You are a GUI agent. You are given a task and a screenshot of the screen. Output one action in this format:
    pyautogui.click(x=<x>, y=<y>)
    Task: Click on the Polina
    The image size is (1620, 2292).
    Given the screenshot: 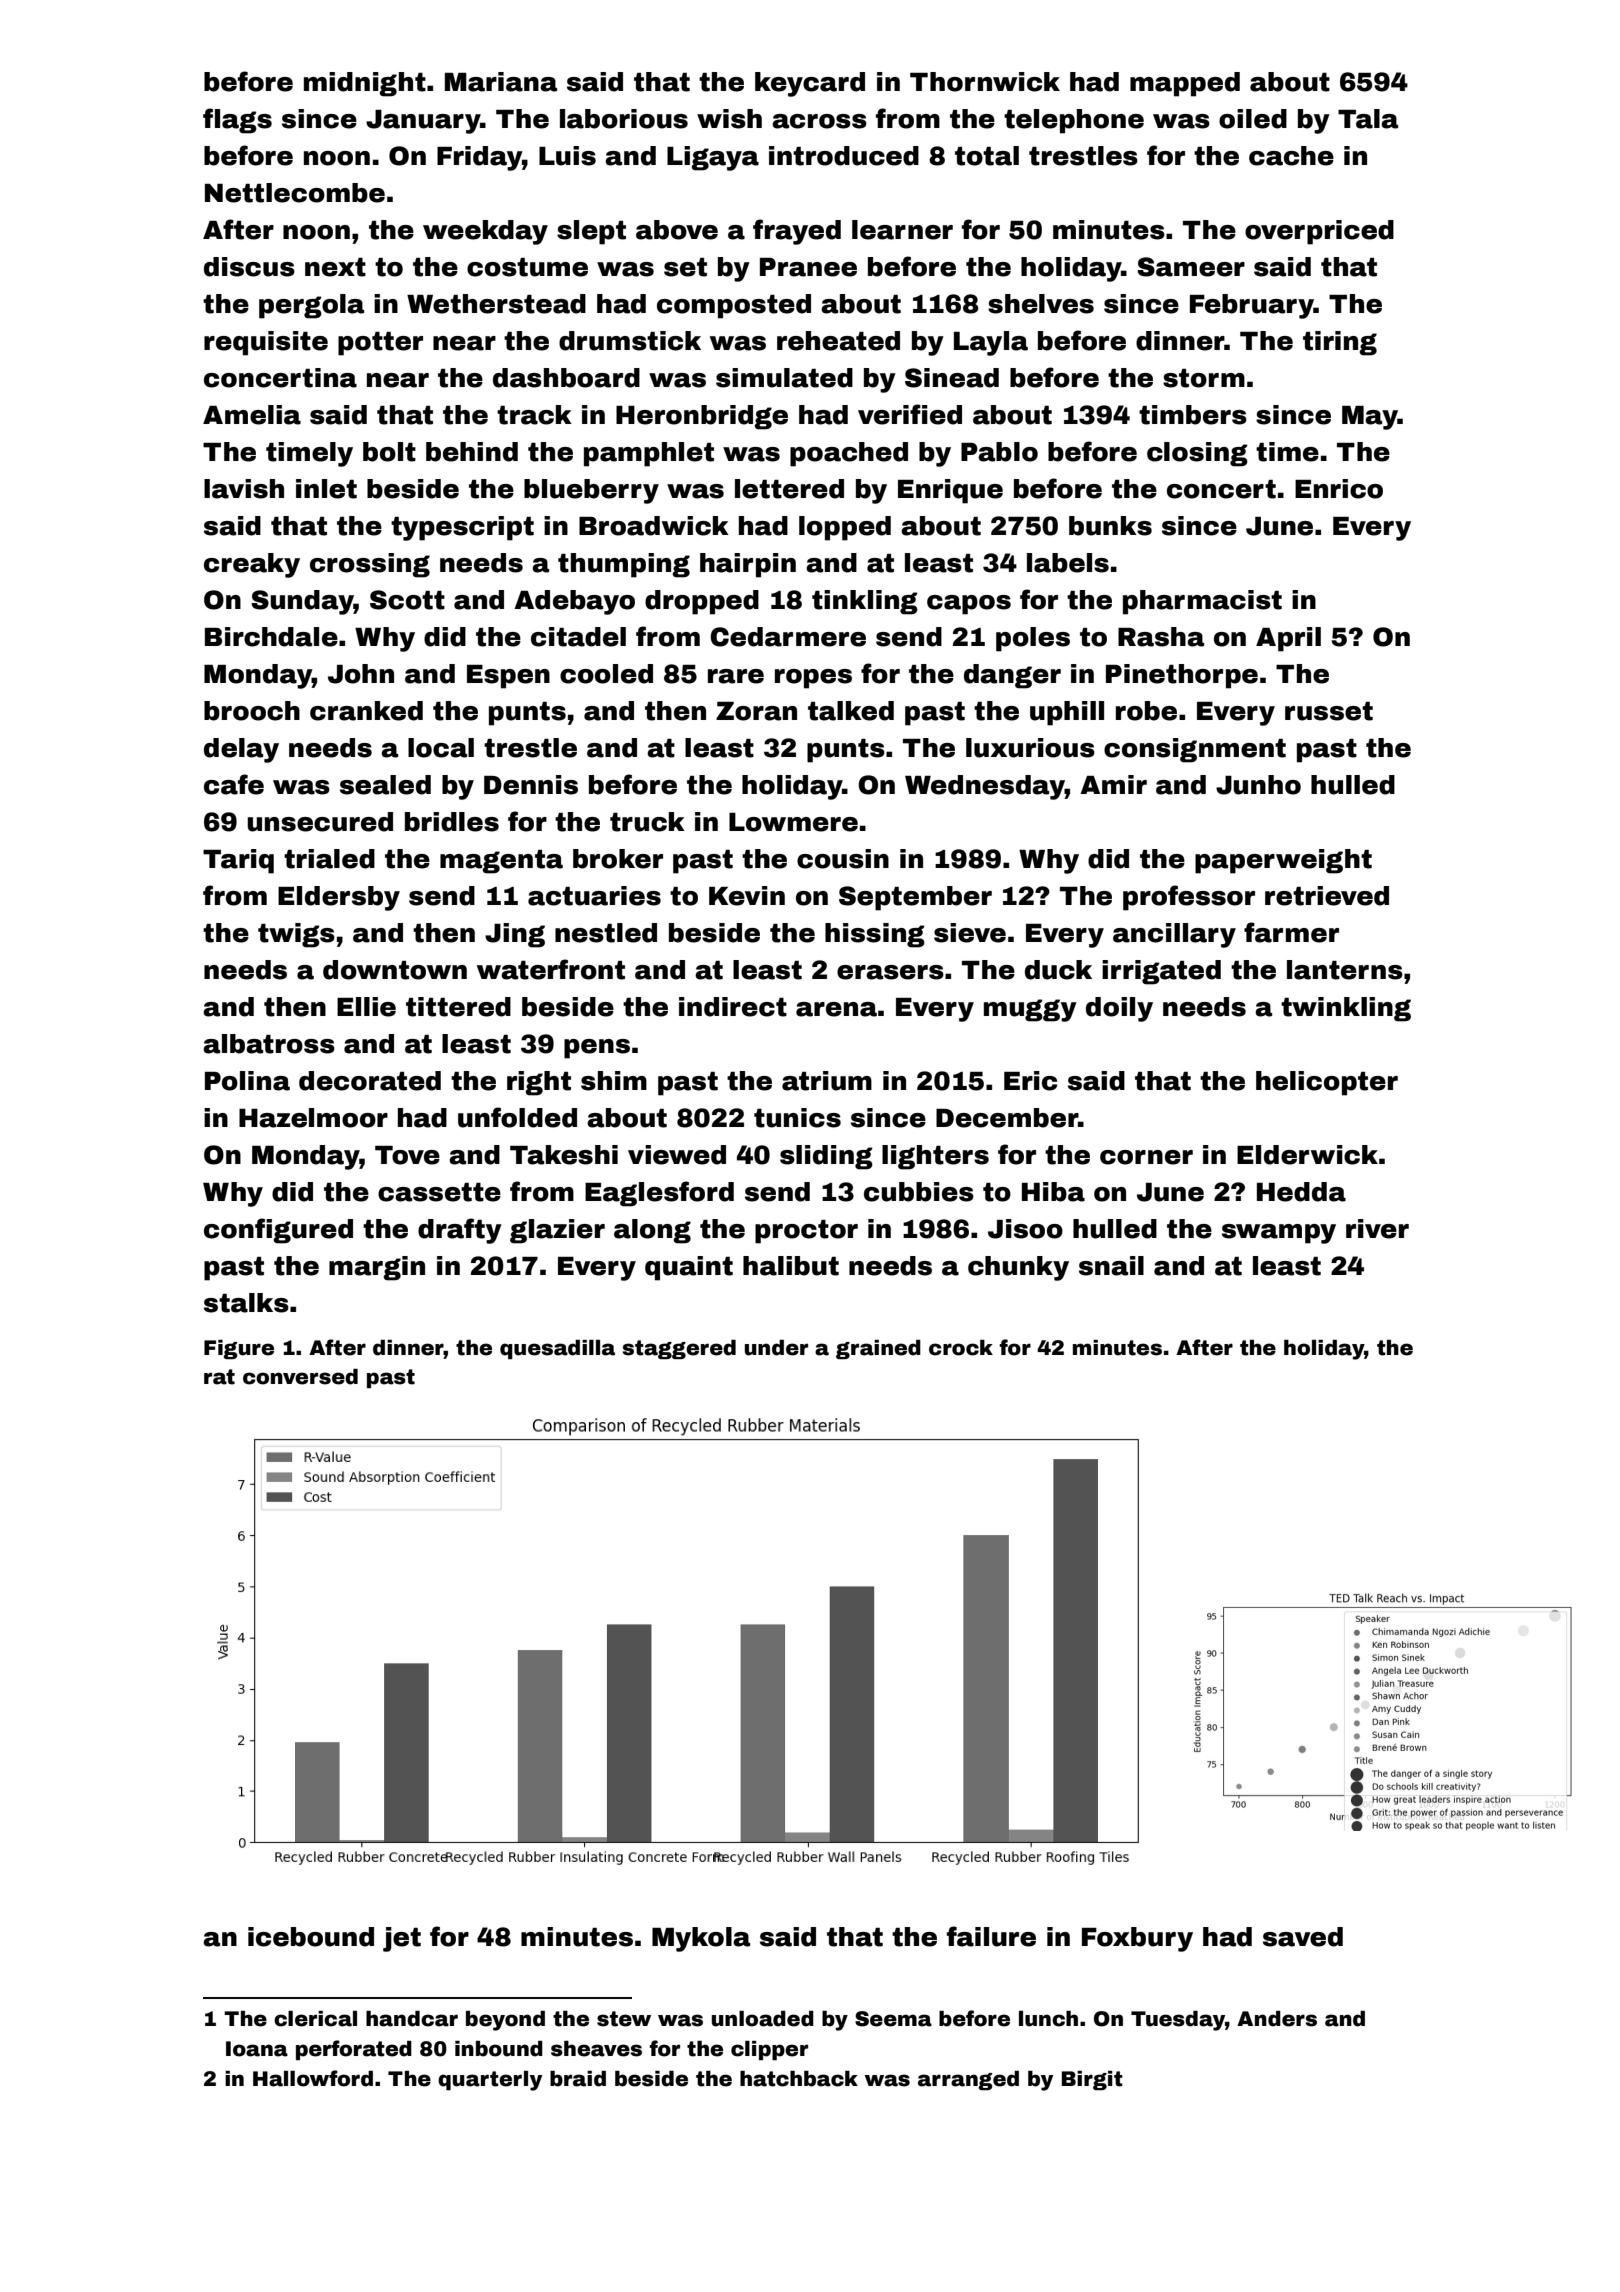 What is the action you would take?
    pyautogui.click(x=247, y=1081)
